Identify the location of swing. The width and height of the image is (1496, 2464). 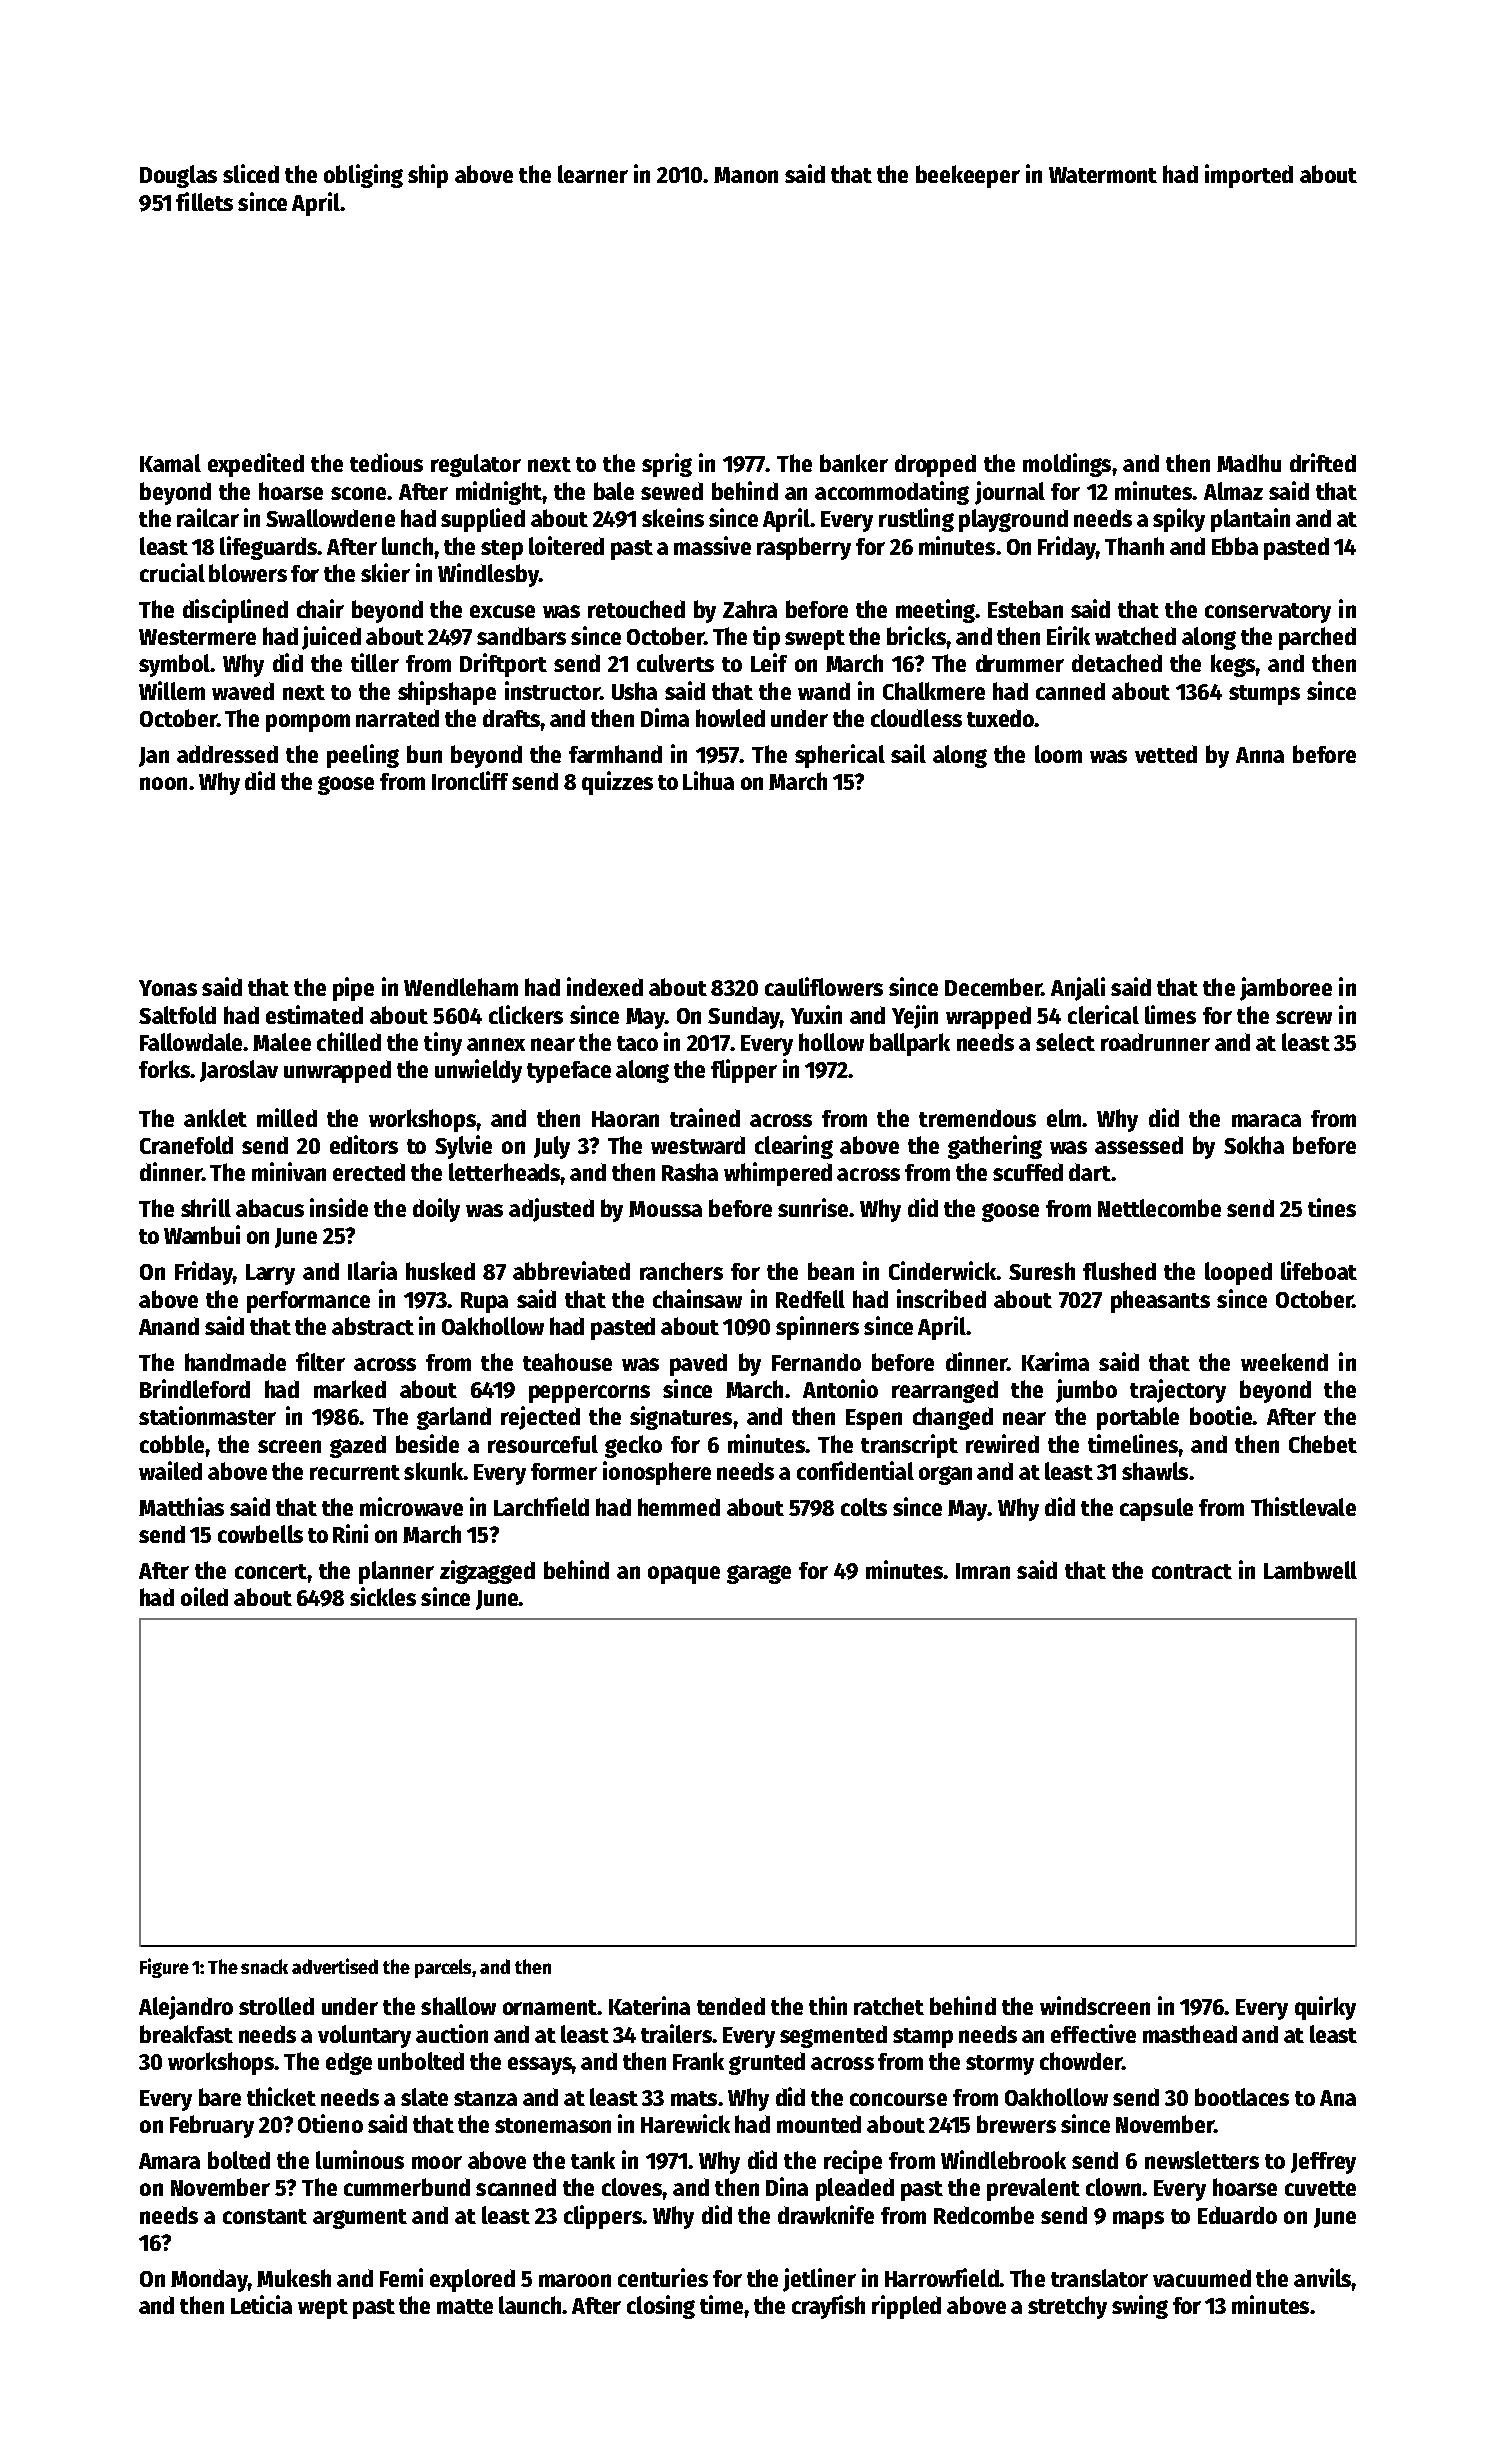
(1140, 2307).
